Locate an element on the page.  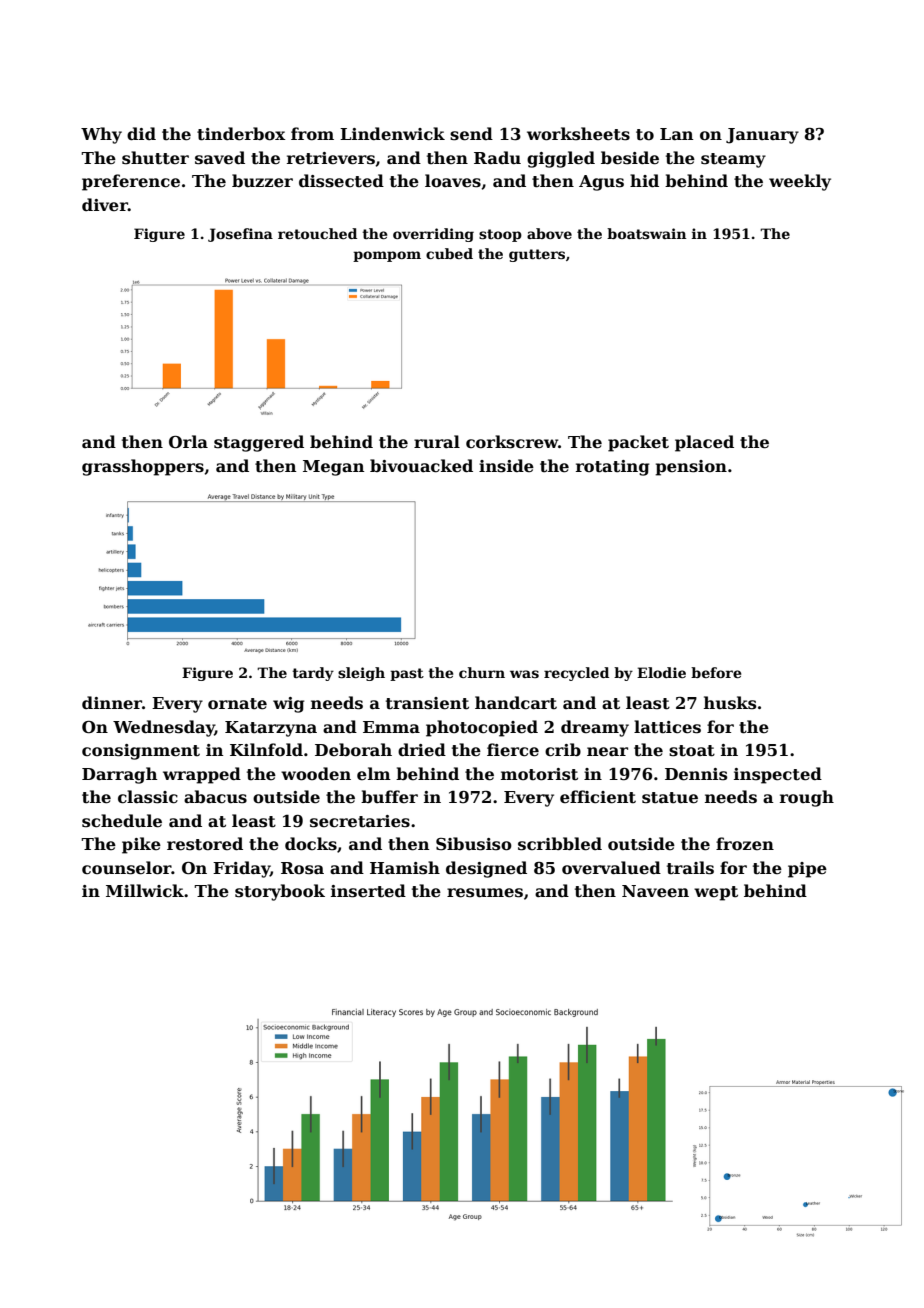
resumes is located at coordinates (485, 893).
